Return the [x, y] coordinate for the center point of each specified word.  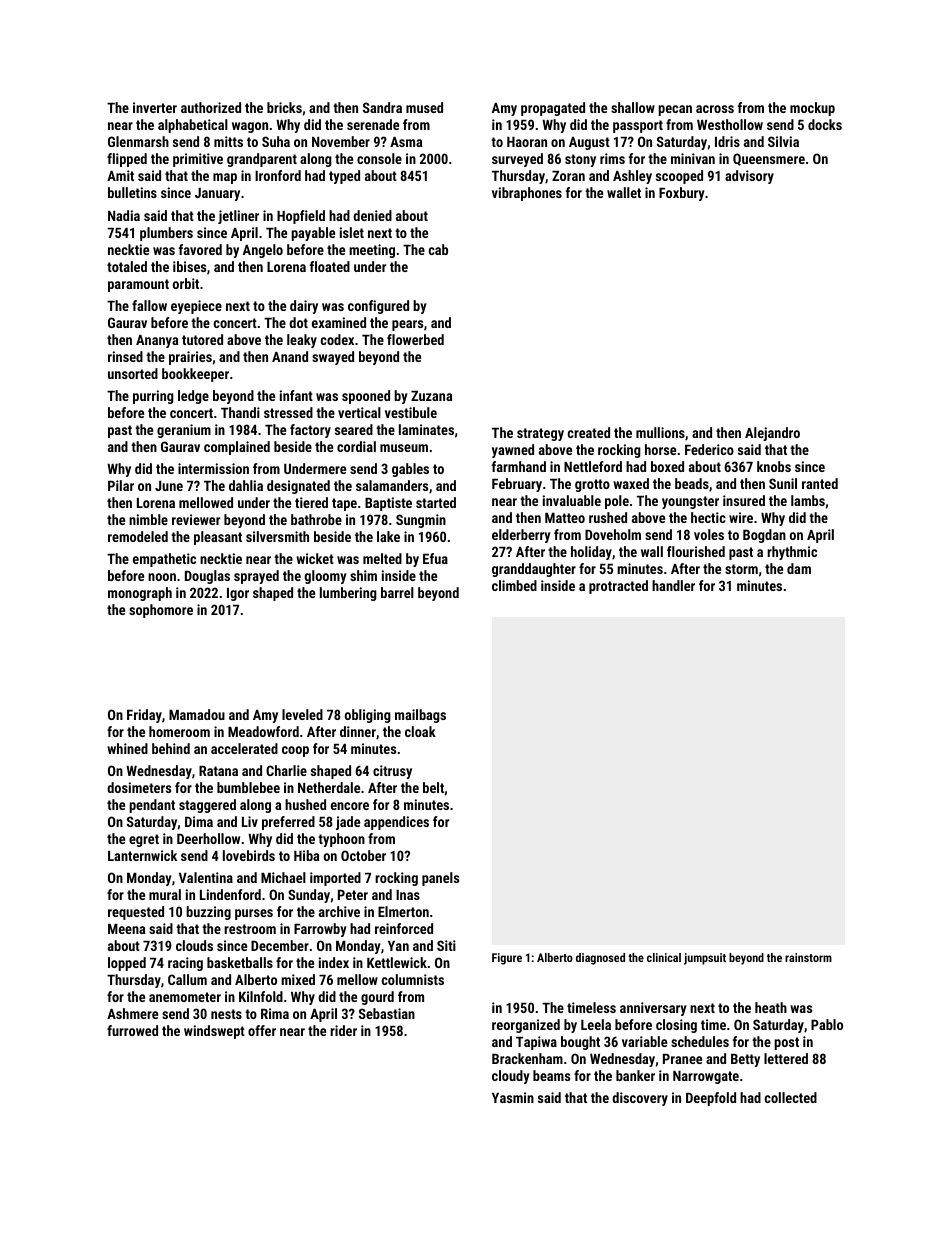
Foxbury [682, 194]
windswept [214, 1032]
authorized [211, 107]
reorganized [526, 1026]
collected [791, 1097]
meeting [372, 251]
